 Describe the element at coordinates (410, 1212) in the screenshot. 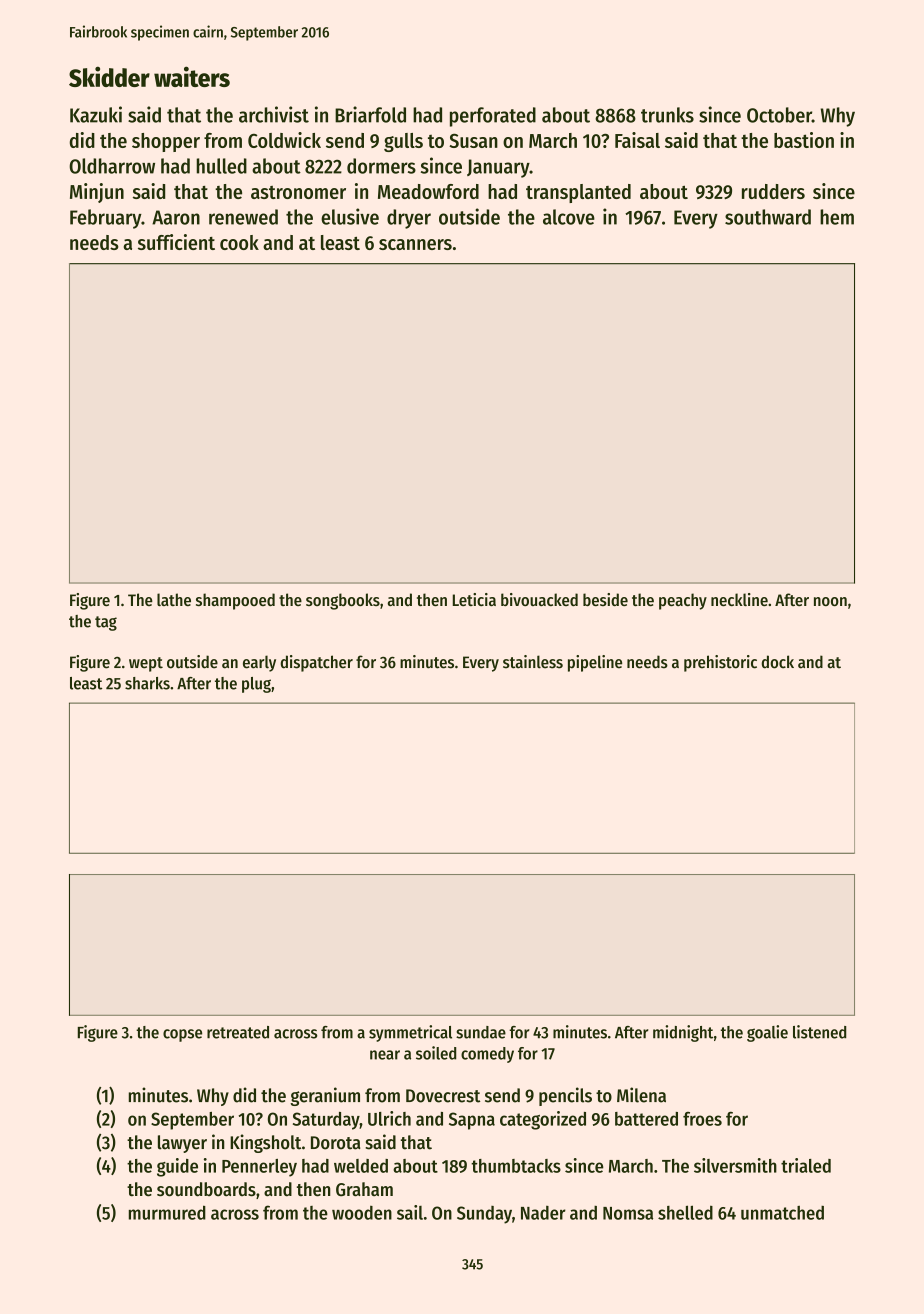

I see `sail` at that location.
